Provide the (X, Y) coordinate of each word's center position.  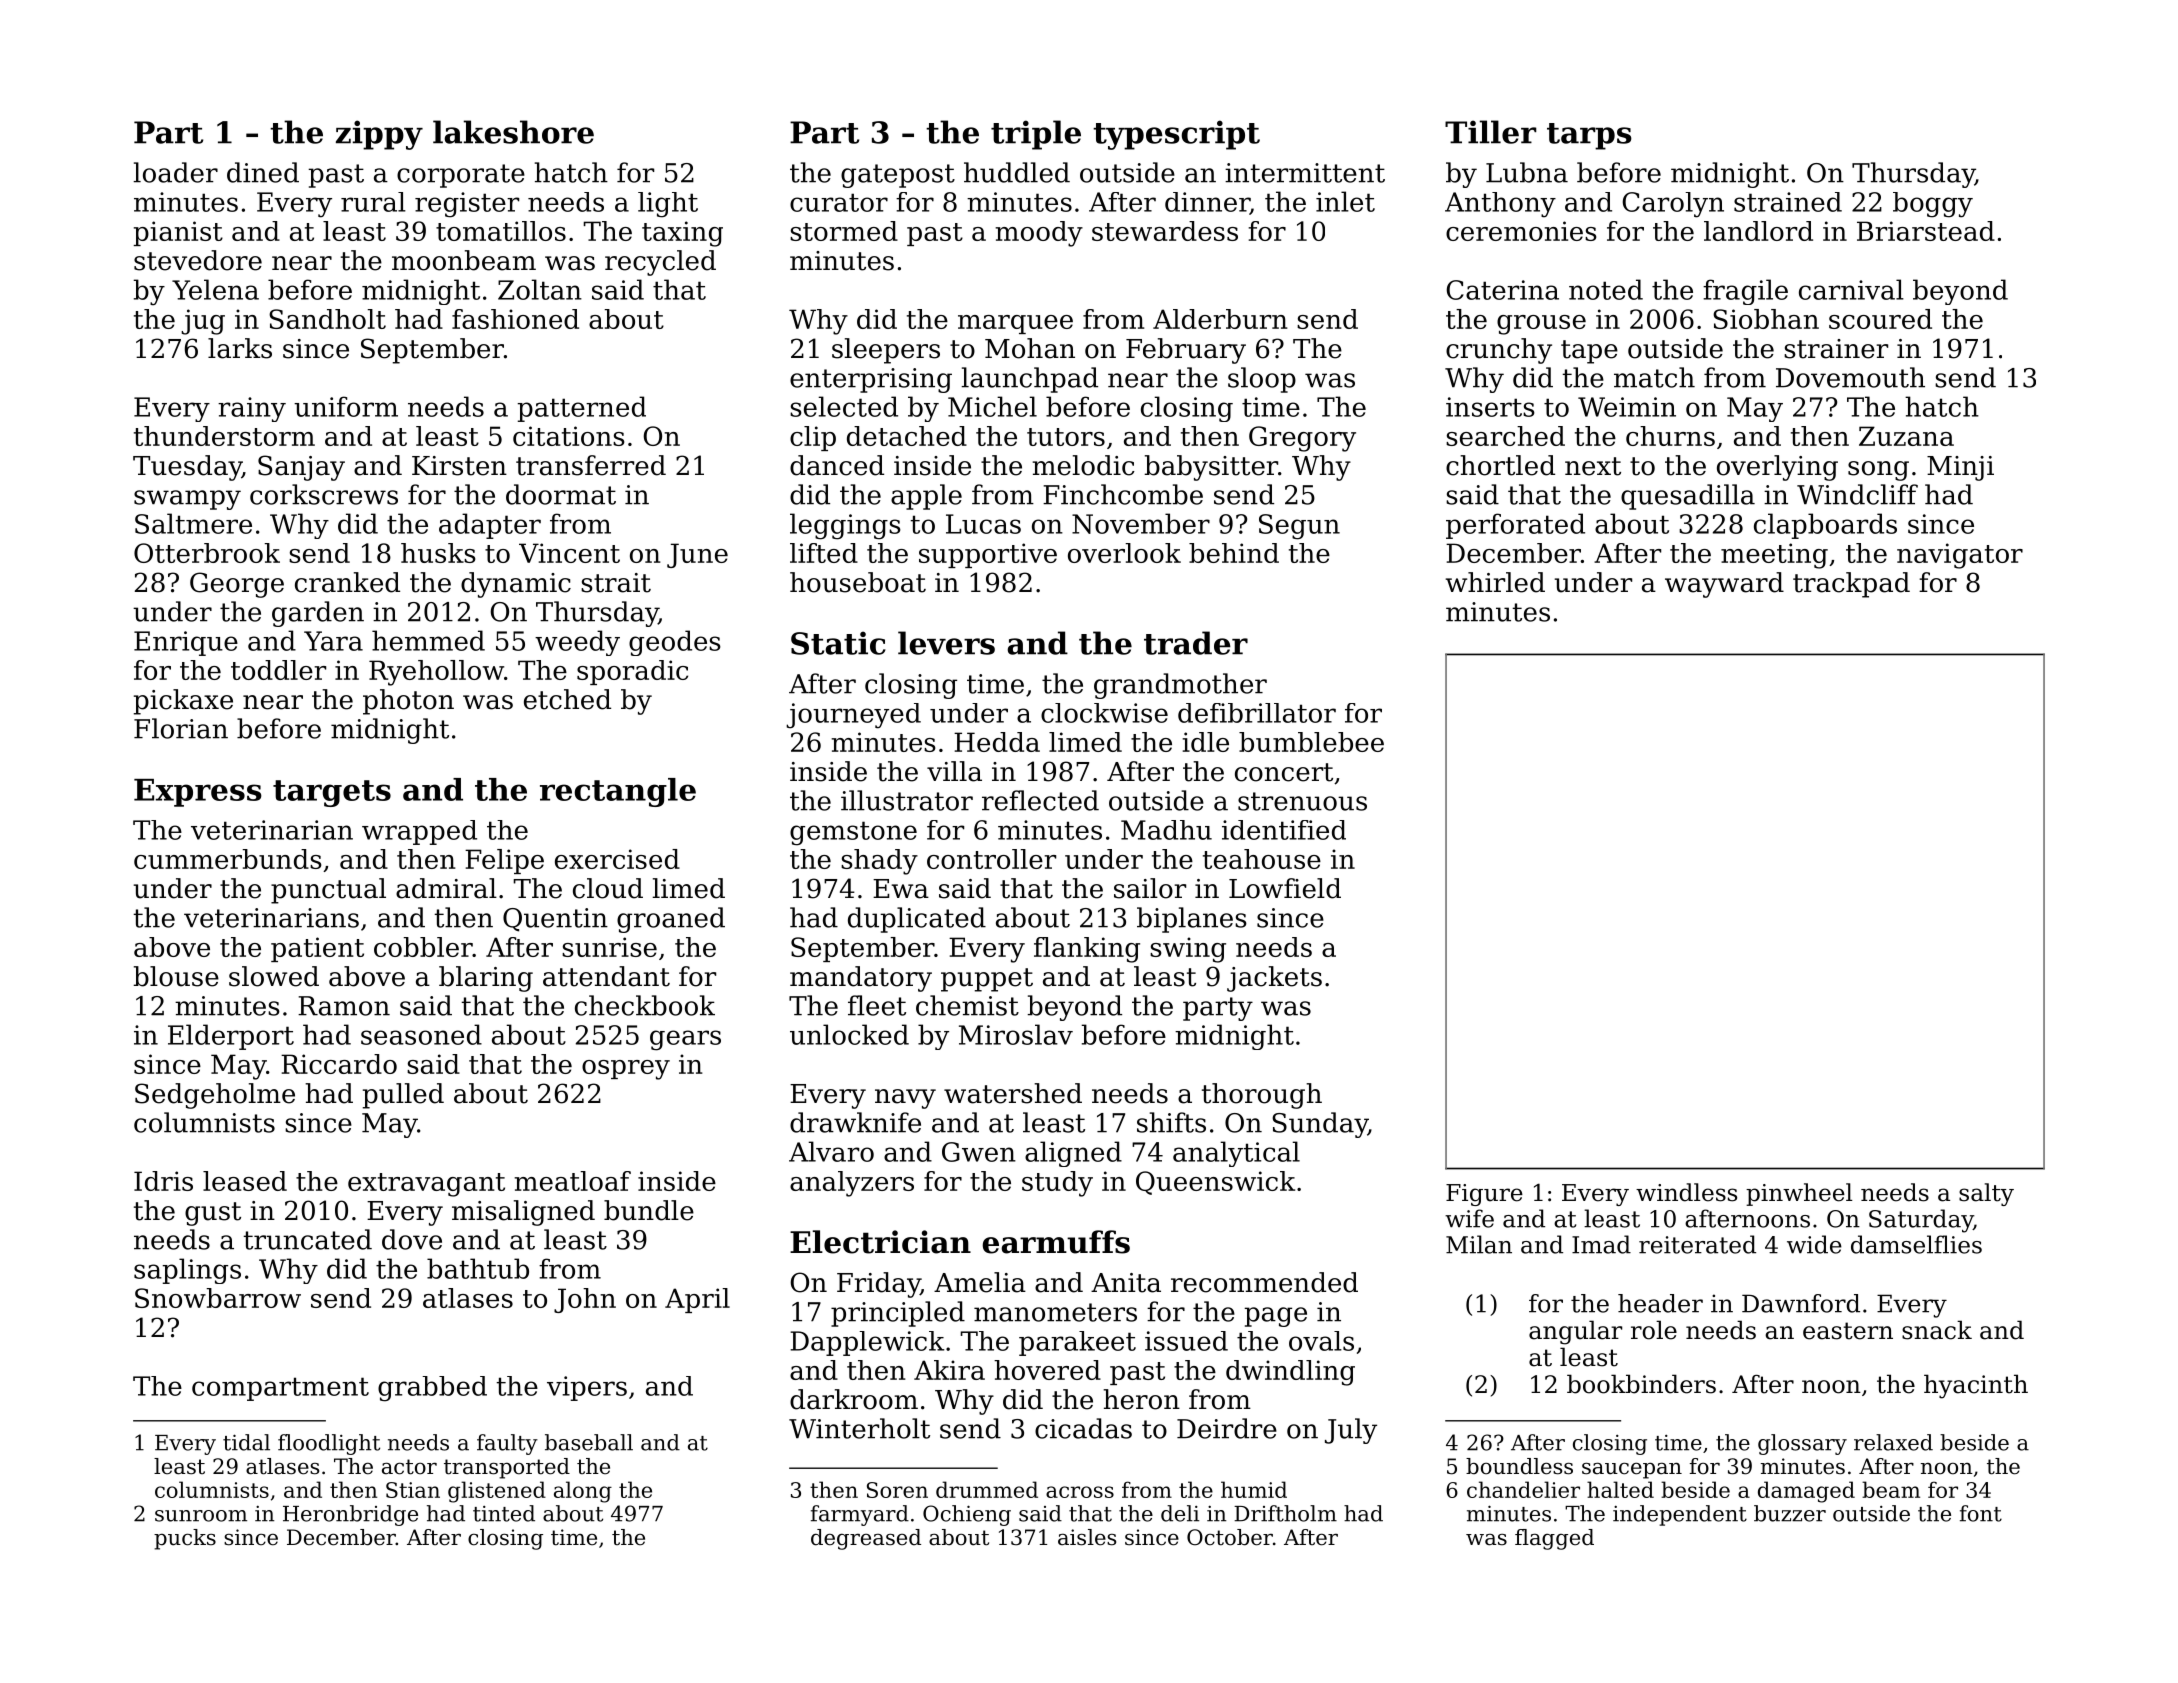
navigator (1960, 556)
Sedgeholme (215, 1096)
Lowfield (1285, 888)
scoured (1880, 319)
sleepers (886, 351)
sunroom (201, 1516)
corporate (461, 176)
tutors (1066, 437)
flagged (1554, 1539)
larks (240, 348)
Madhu (1166, 830)
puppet (987, 980)
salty (1986, 1194)
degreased (866, 1539)
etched (567, 699)
